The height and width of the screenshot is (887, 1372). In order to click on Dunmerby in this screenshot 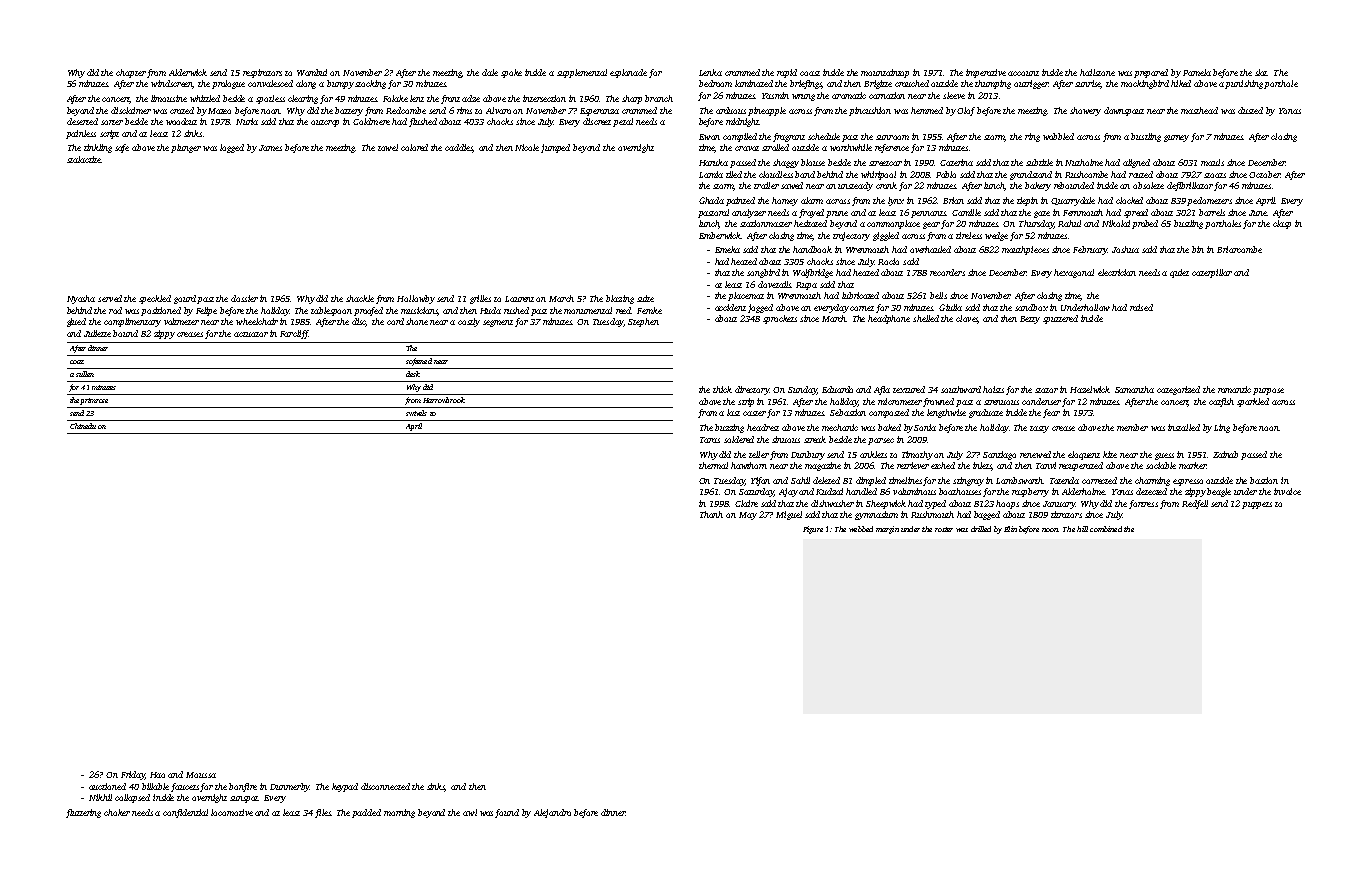, I will do `click(290, 787)`.
